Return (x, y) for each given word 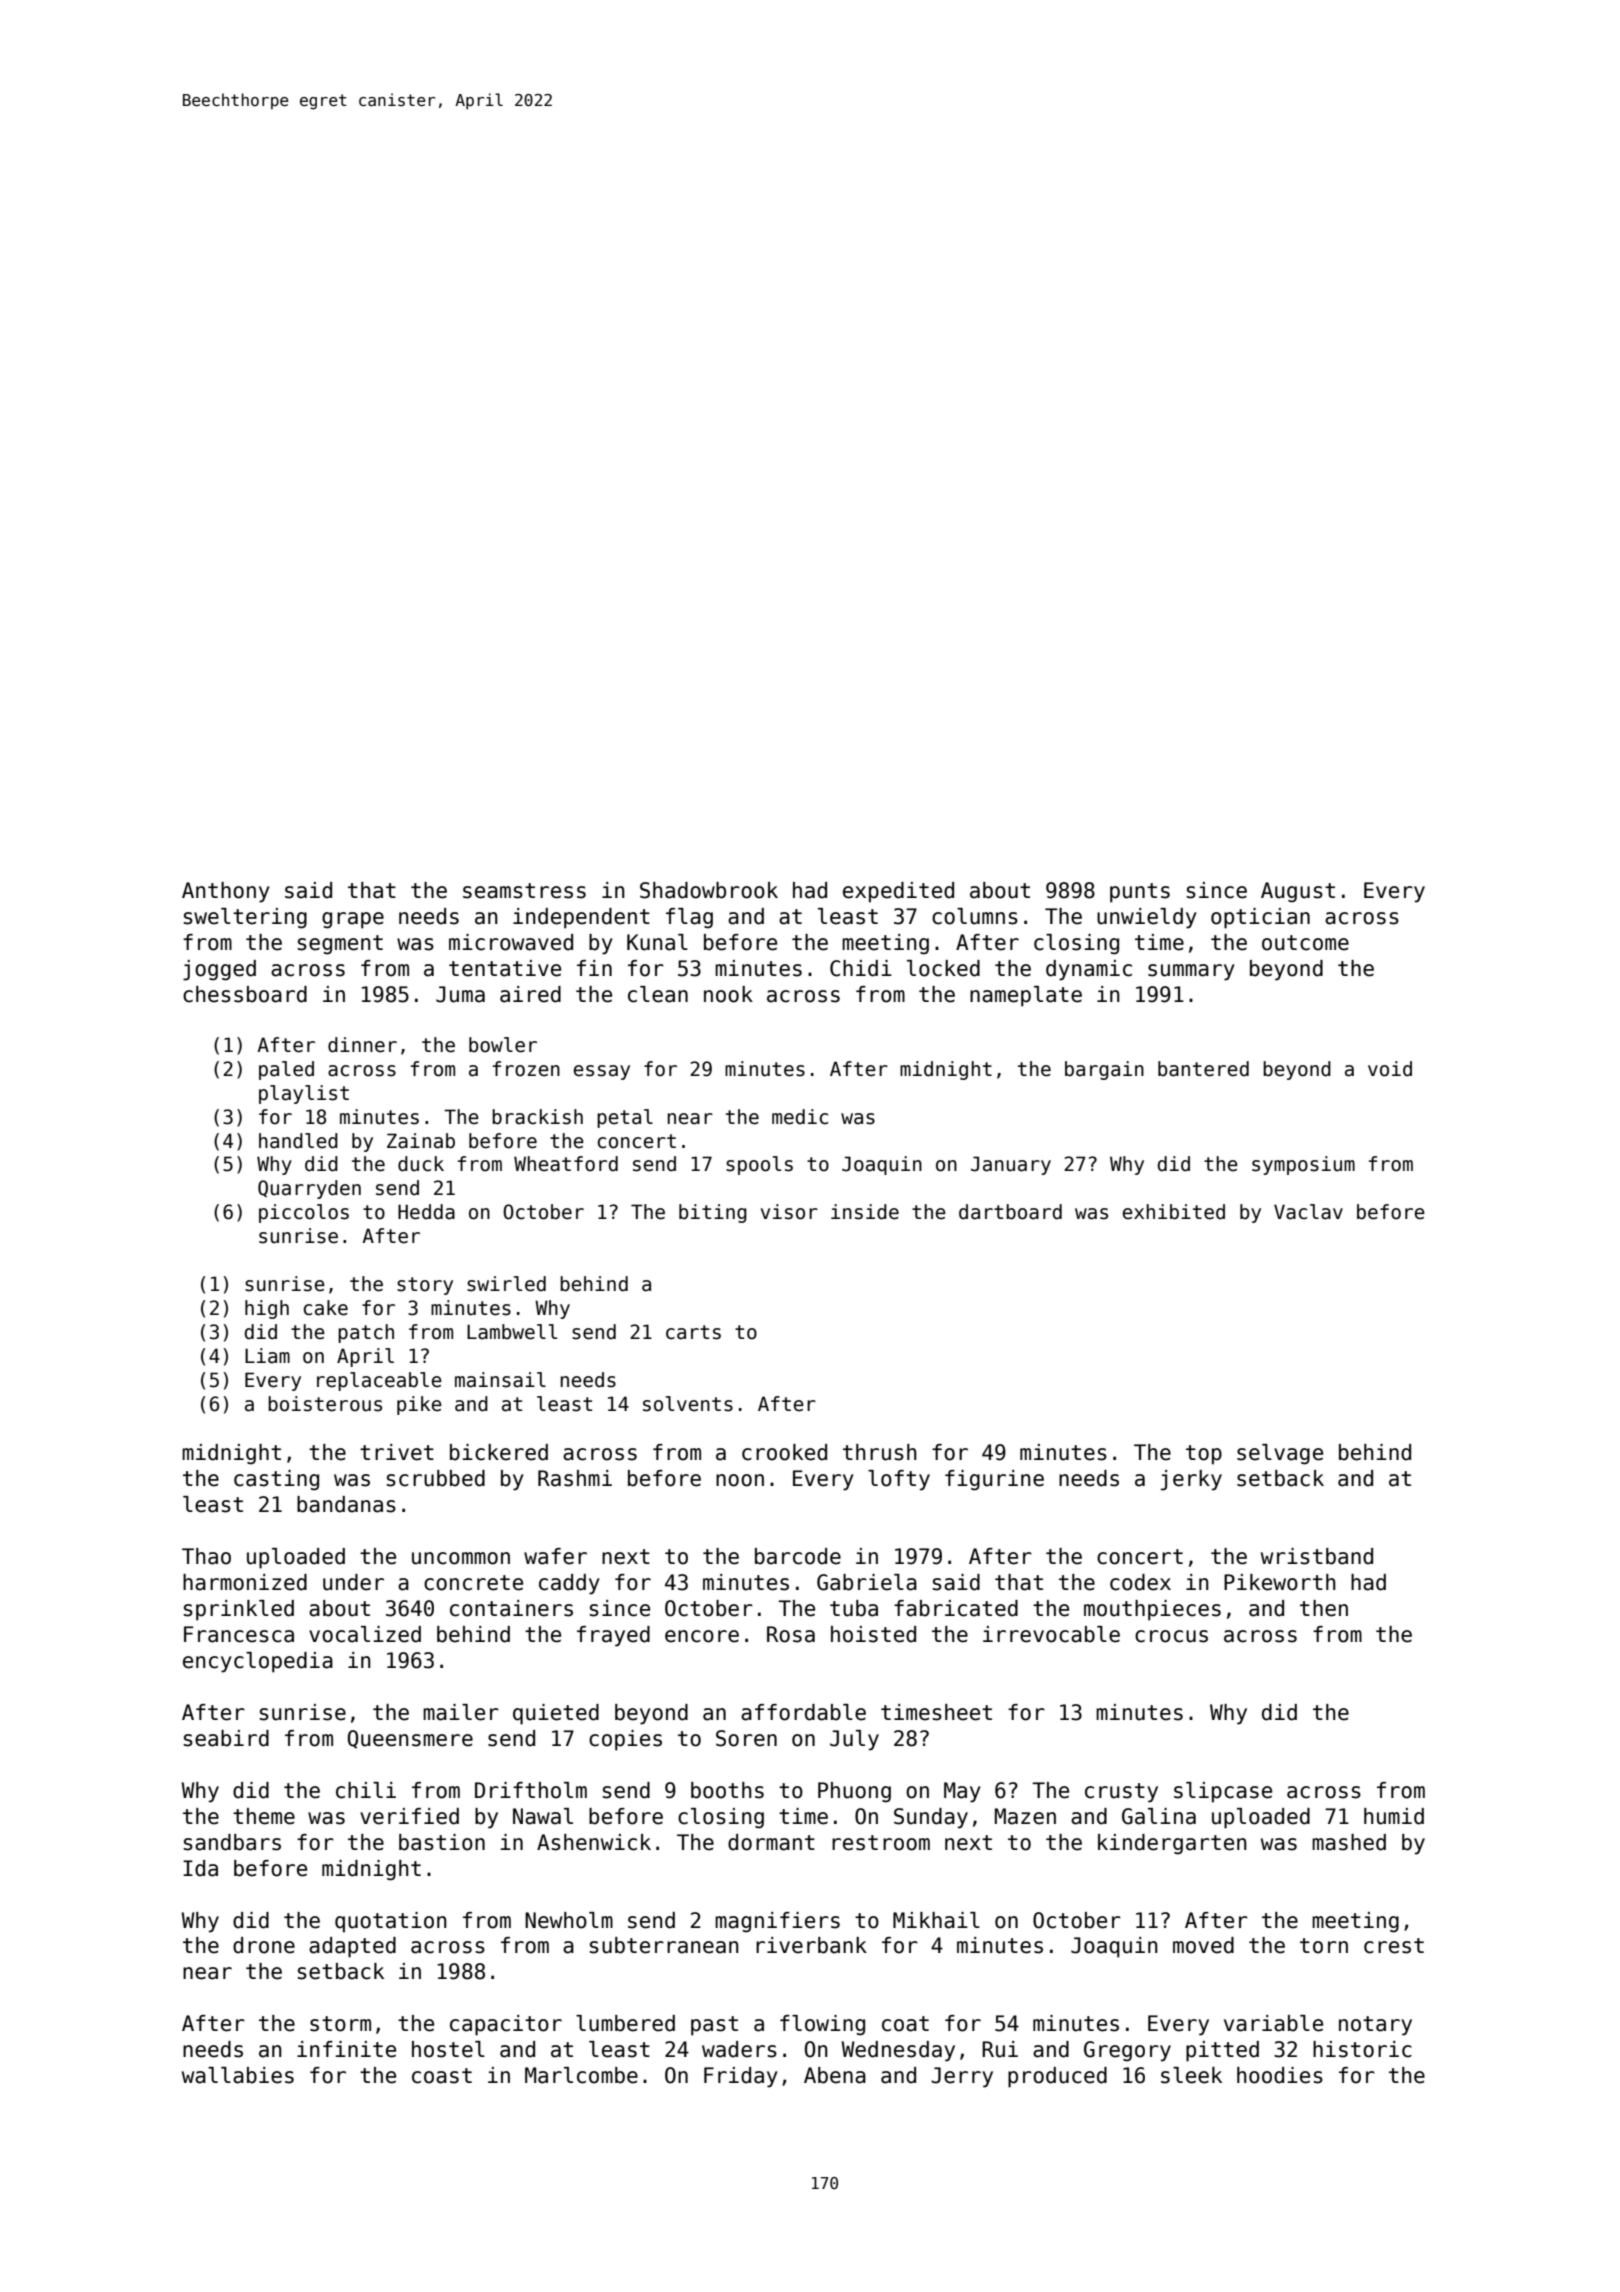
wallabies (238, 2075)
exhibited (1173, 1212)
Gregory (1127, 2051)
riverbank (811, 1945)
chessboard (245, 994)
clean (658, 994)
